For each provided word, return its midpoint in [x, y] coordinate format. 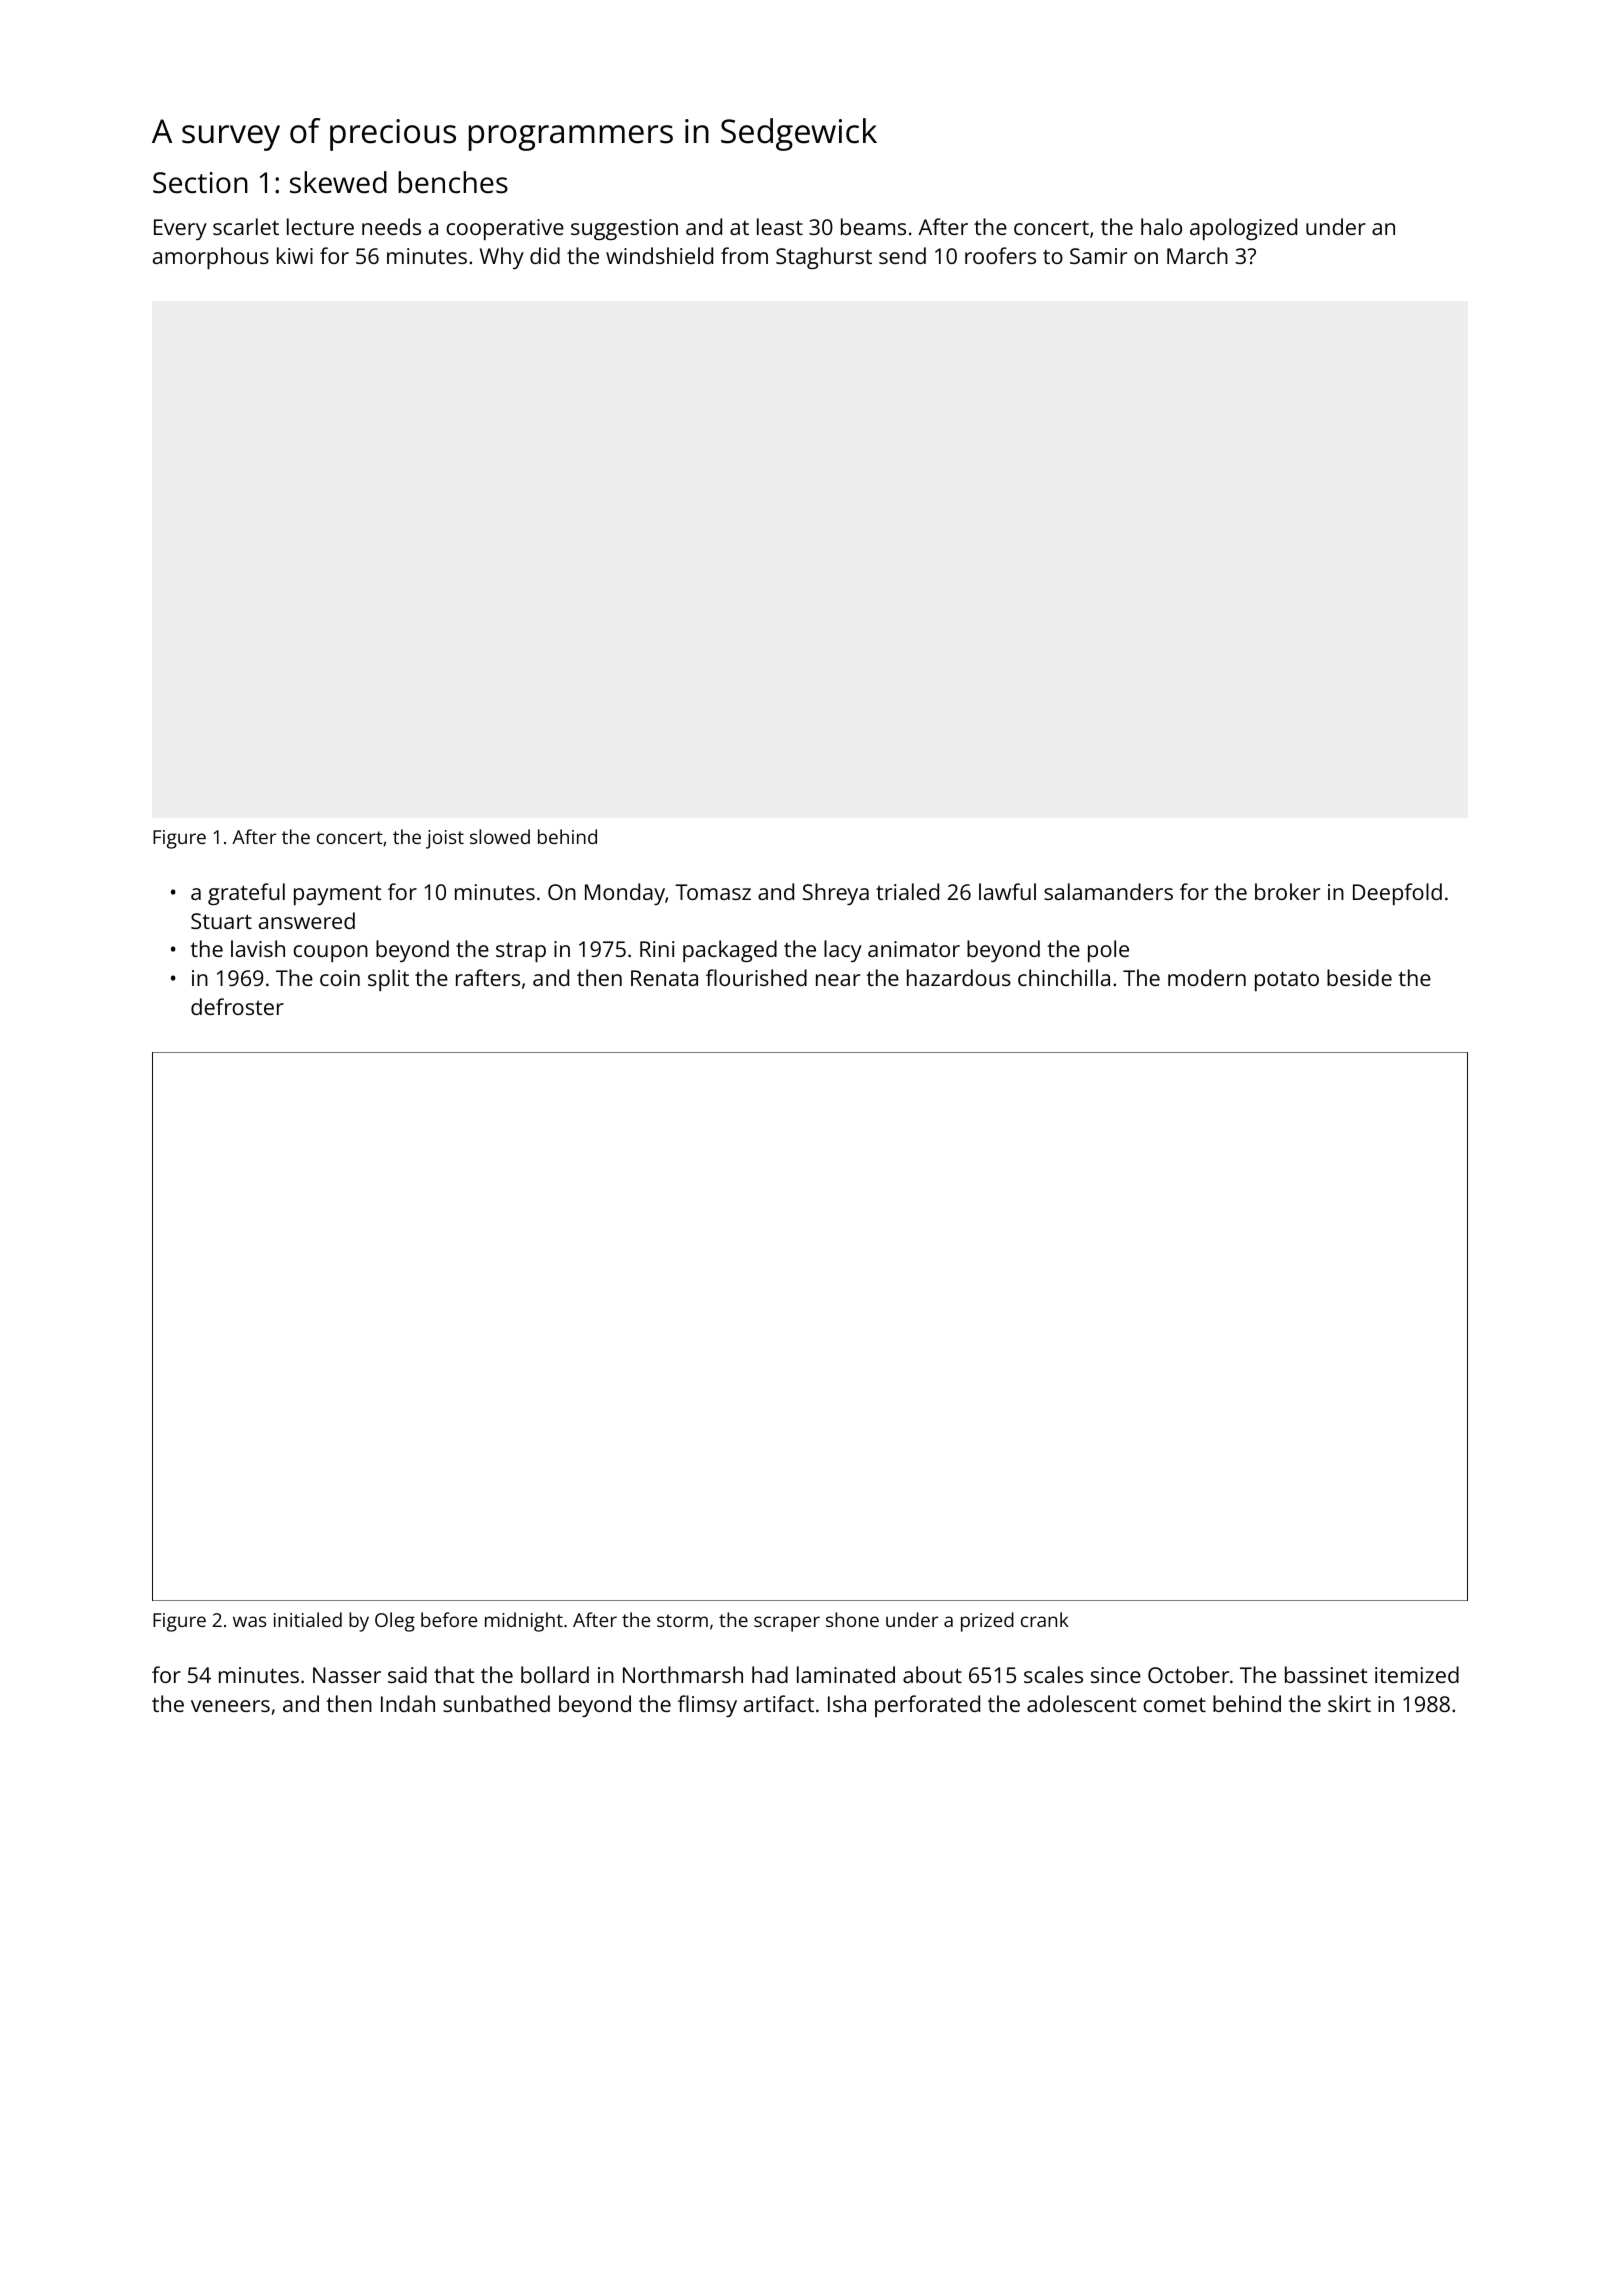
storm [682, 1620]
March [1197, 255]
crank [1045, 1619]
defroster [237, 1006]
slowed [500, 836]
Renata [664, 978]
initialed [308, 1619]
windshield [659, 255]
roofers [1000, 255]
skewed [338, 182]
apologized [1243, 229]
